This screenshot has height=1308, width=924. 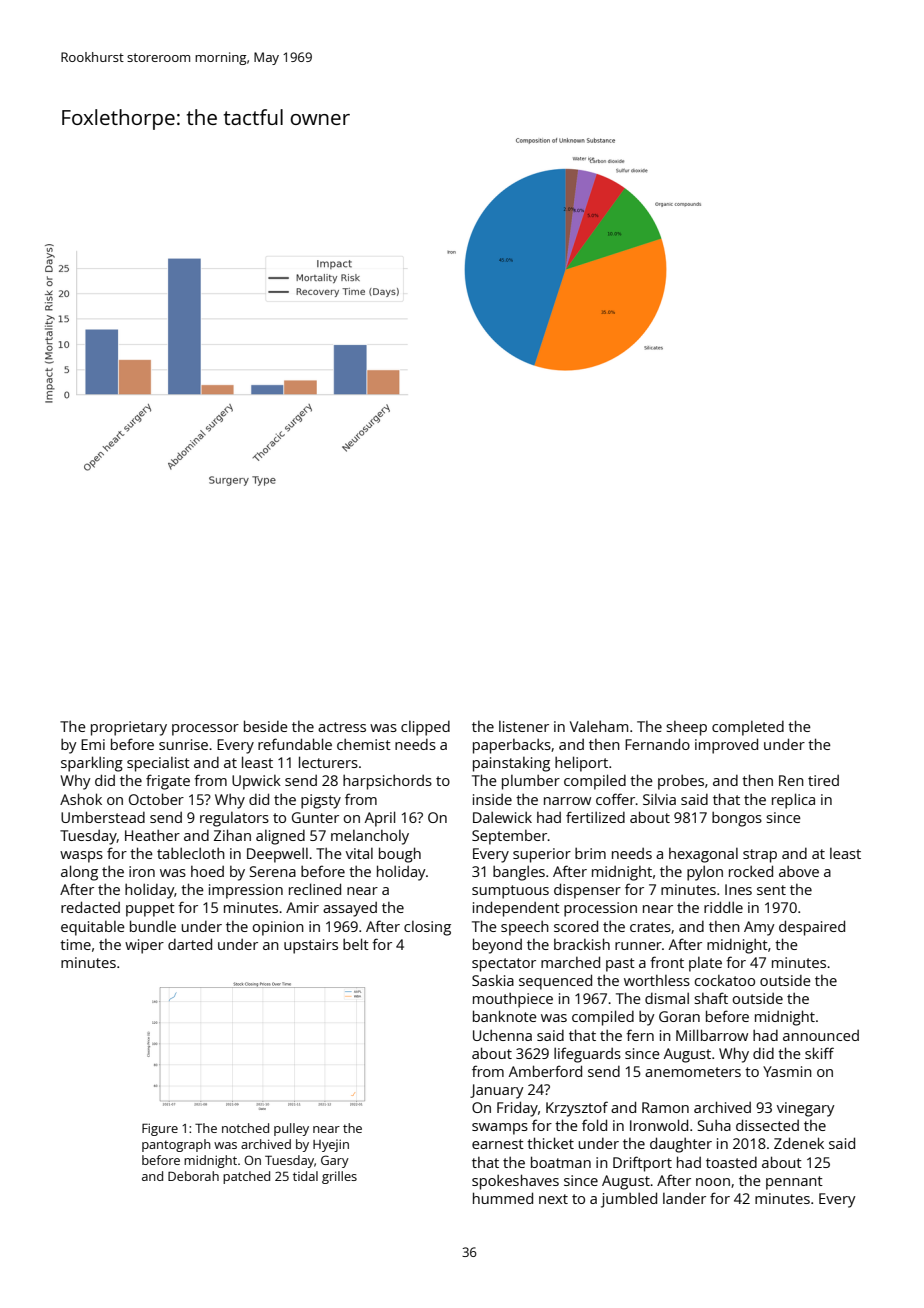 What do you see at coordinates (81, 799) in the screenshot?
I see `Ashok` at bounding box center [81, 799].
